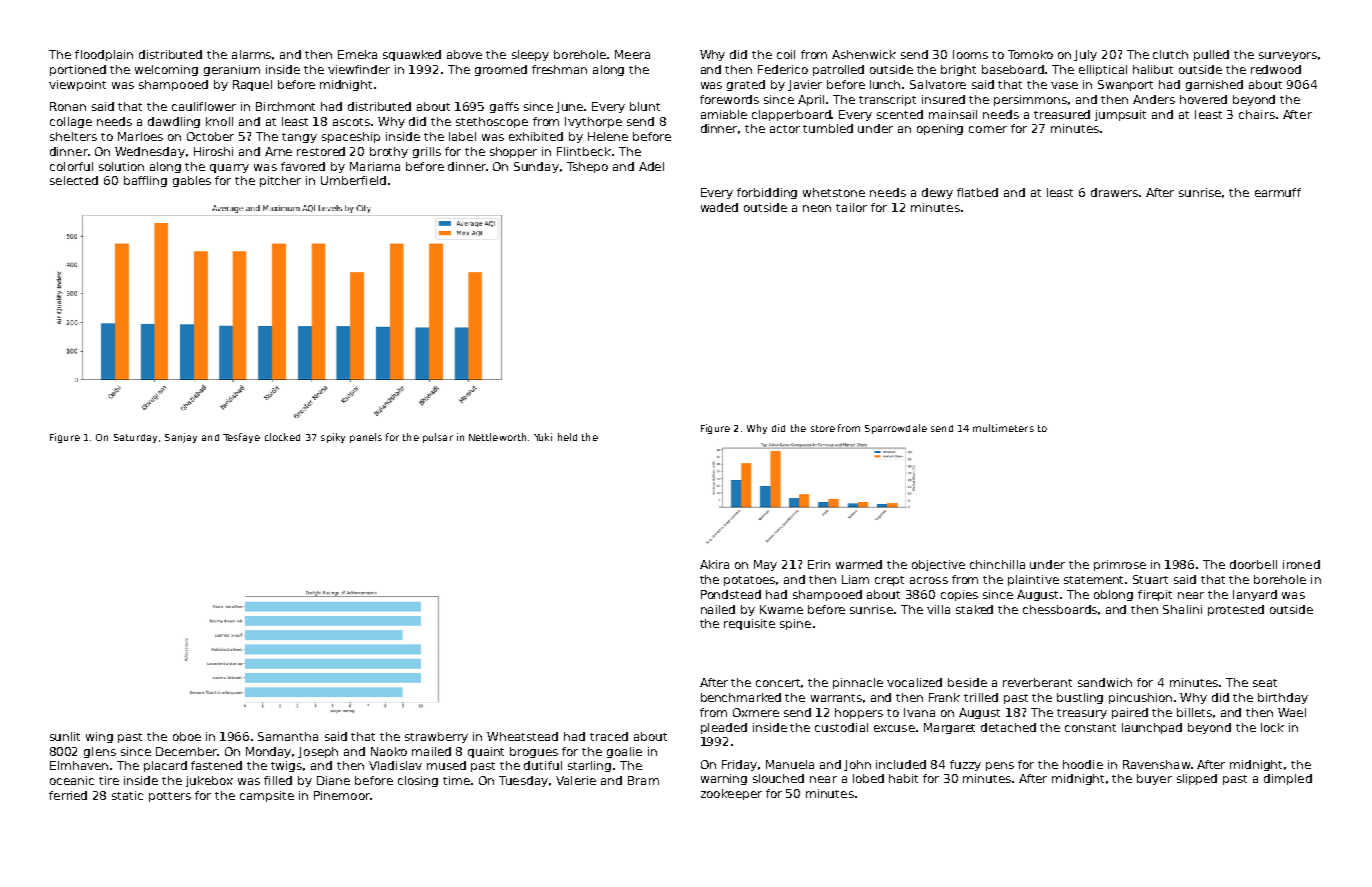  Describe the element at coordinates (181, 438) in the screenshot. I see `Sanjay` at that location.
